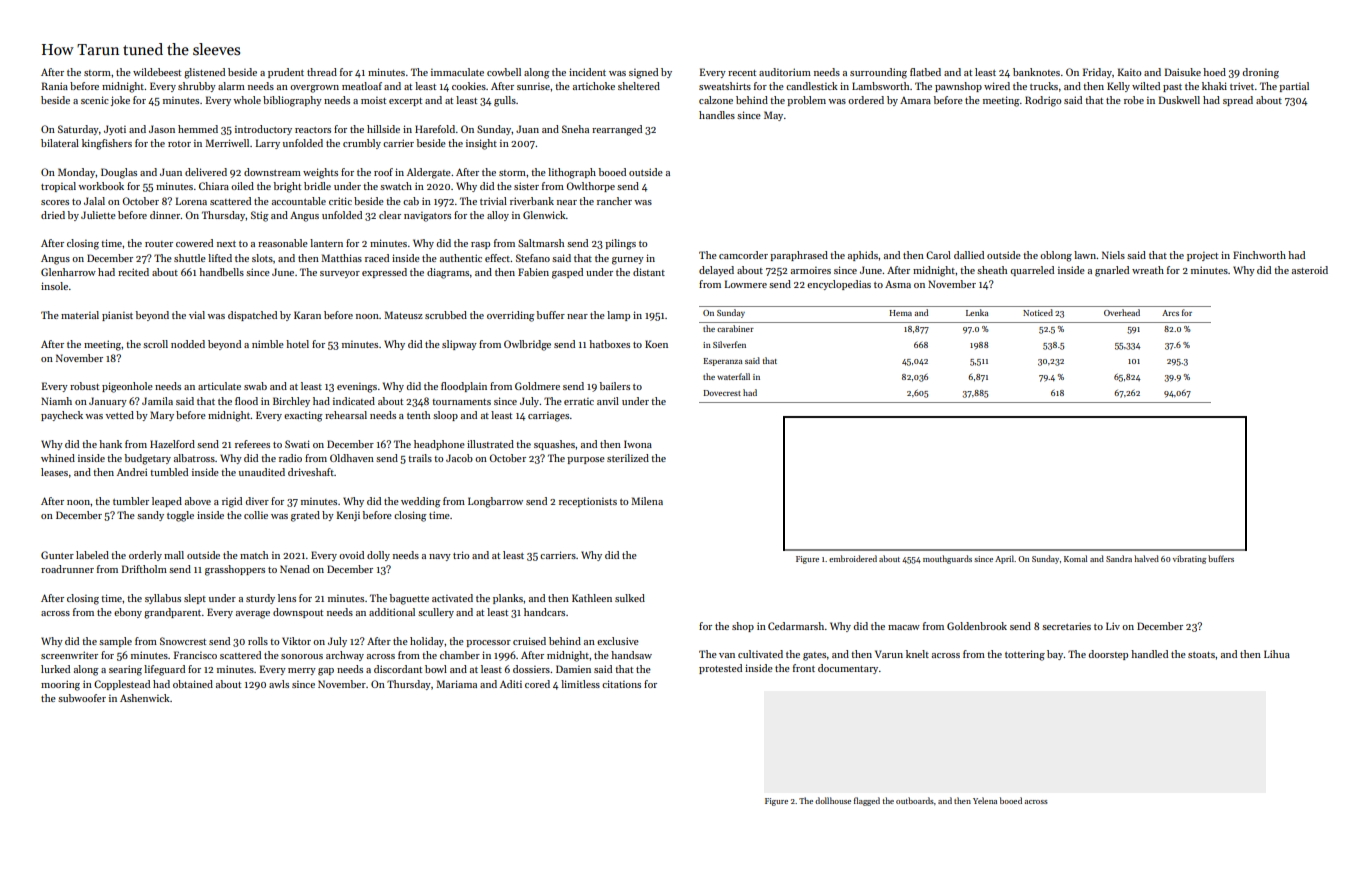 This screenshot has width=1372, height=887. What do you see at coordinates (1066, 626) in the screenshot?
I see `secretaries` at bounding box center [1066, 626].
